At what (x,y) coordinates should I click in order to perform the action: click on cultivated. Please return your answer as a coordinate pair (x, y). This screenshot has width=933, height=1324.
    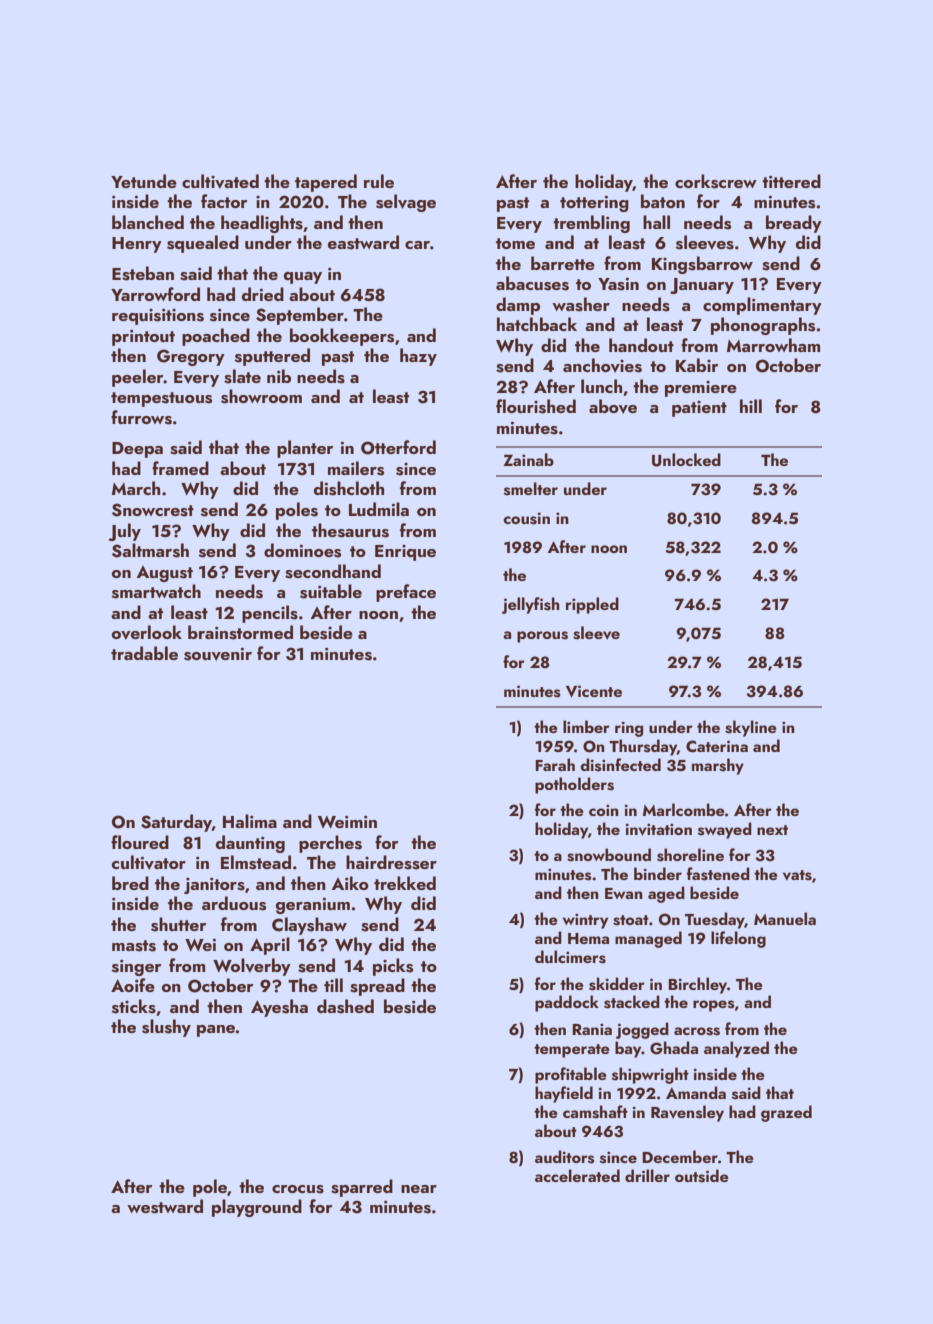
    Looking at the image, I should click on (220, 181).
